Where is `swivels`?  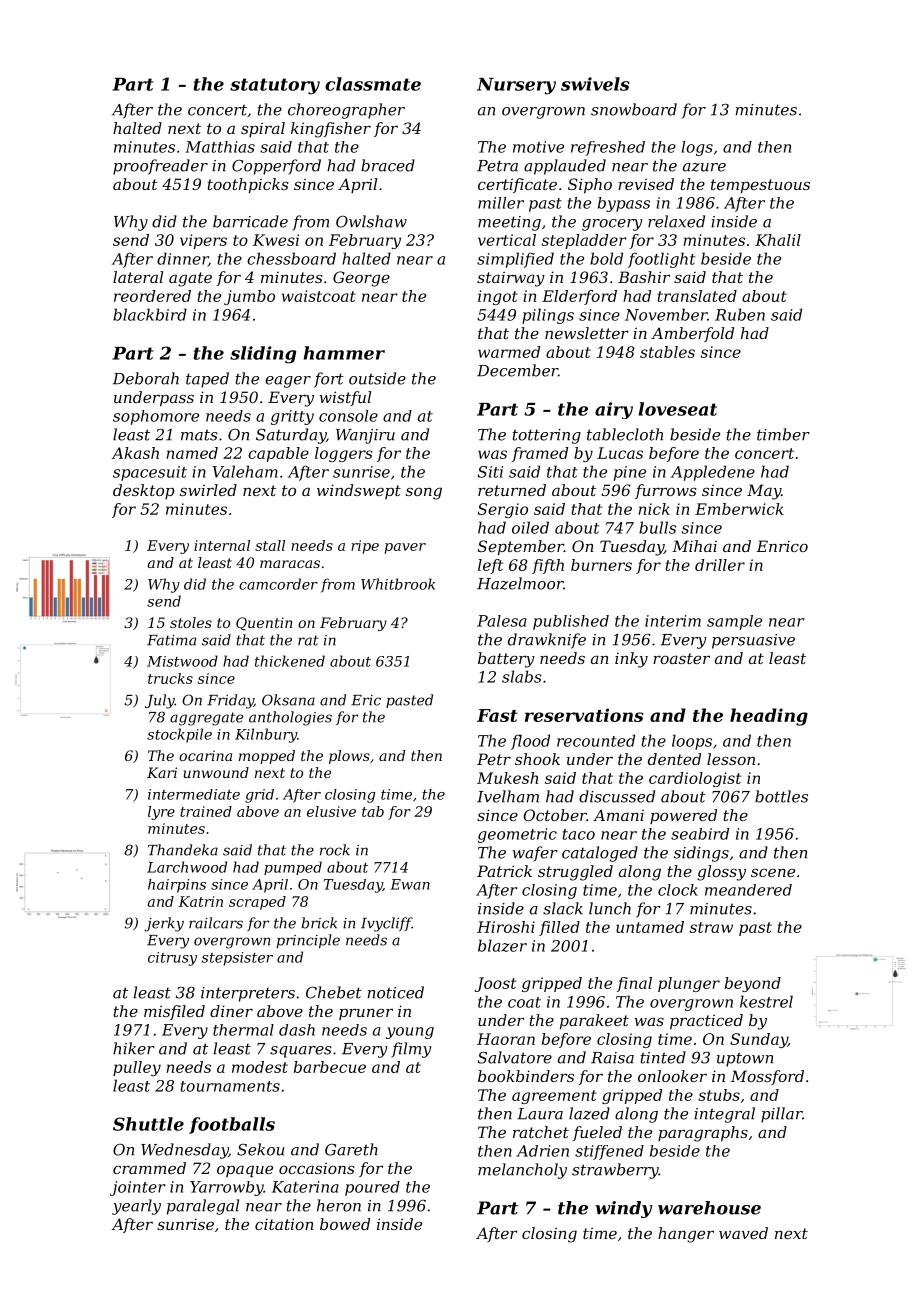
swivels is located at coordinates (595, 84).
